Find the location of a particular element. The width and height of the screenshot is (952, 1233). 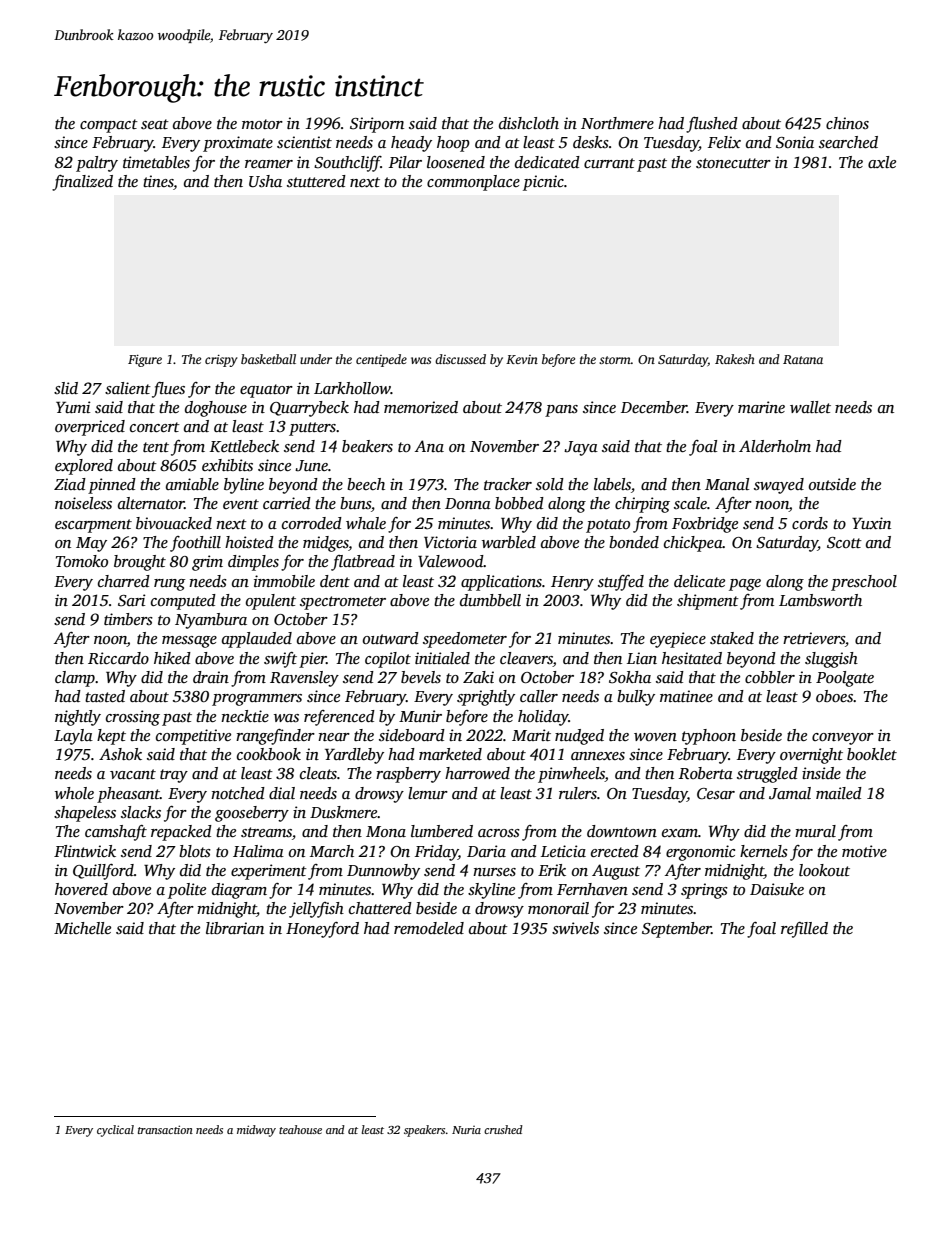

rulers is located at coordinates (578, 793).
